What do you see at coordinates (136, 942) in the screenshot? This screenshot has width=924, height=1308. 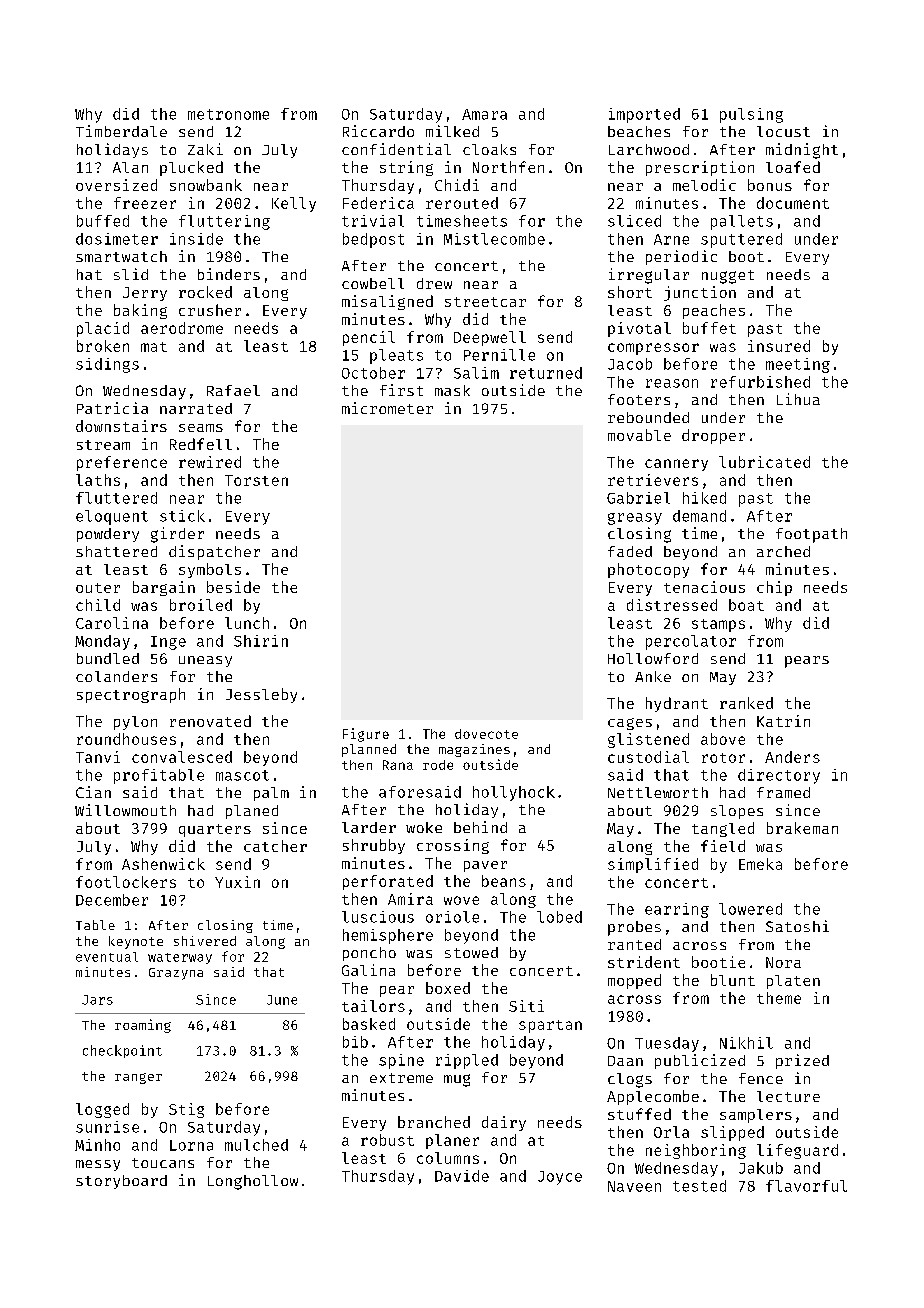 I see `keynote` at bounding box center [136, 942].
